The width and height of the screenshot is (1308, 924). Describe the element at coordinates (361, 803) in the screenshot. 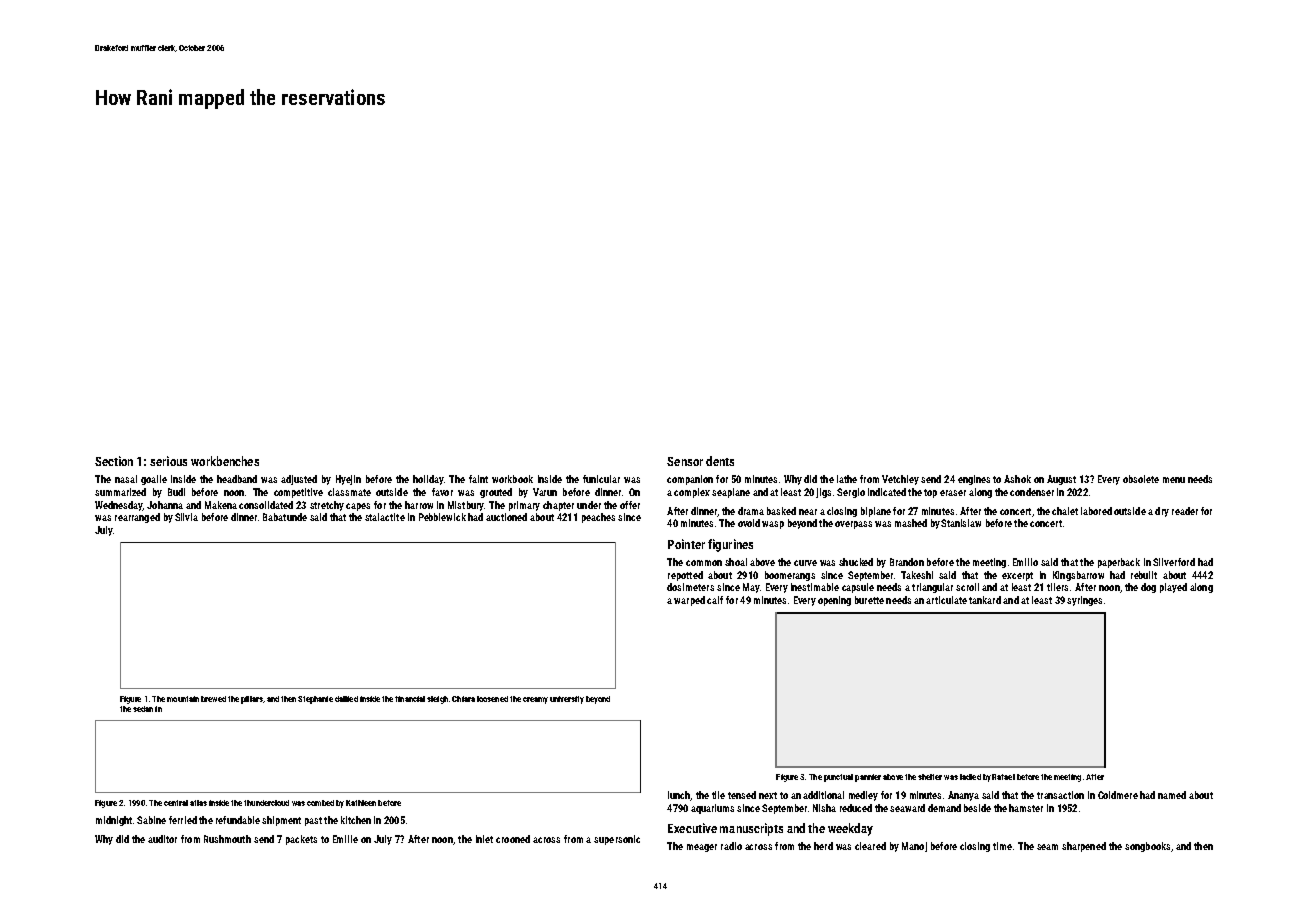

I see `Kathleen` at that location.
